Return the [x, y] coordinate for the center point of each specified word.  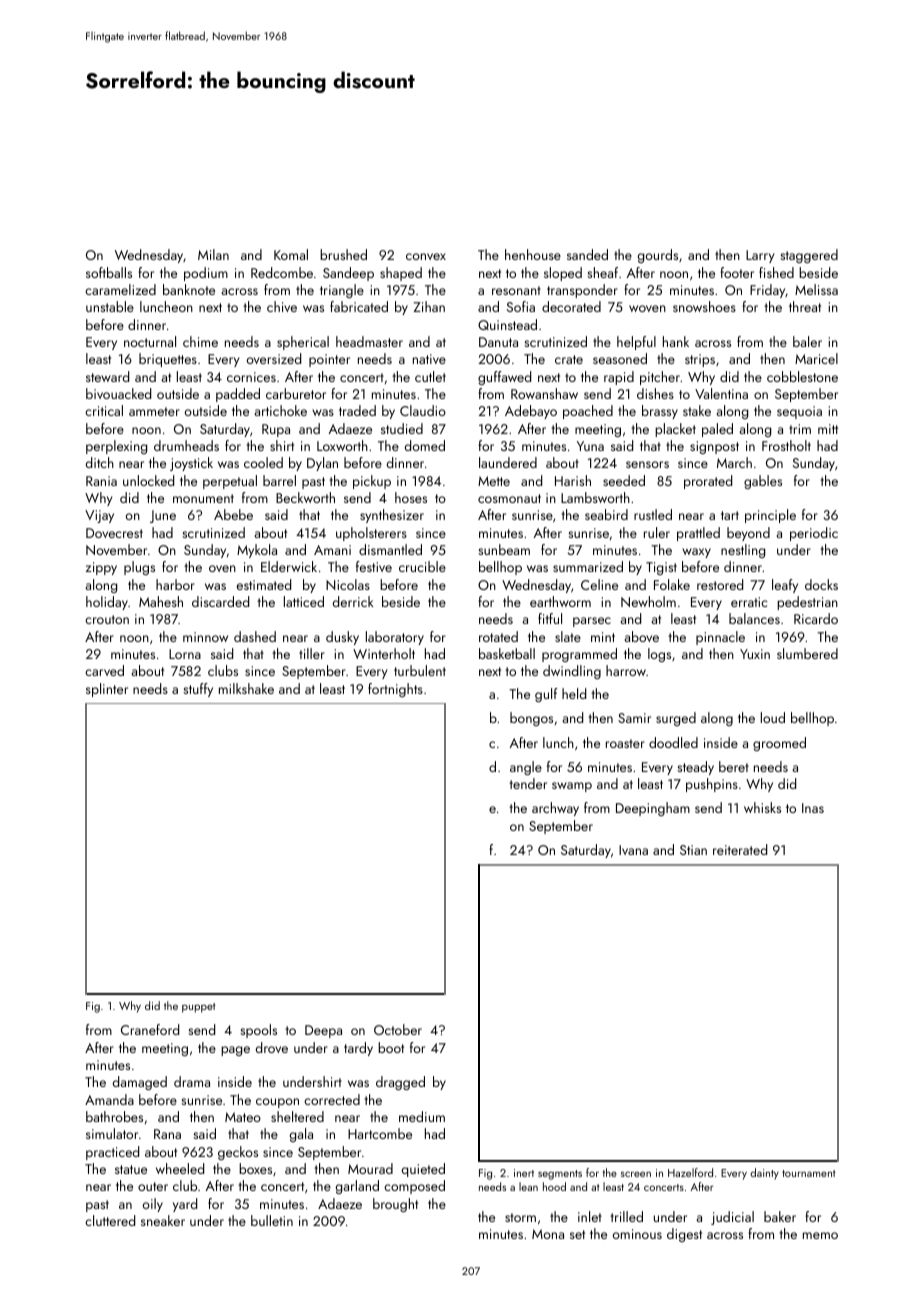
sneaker [163, 1220]
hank [676, 341]
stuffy [198, 690]
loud [773, 717]
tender [528, 783]
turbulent [420, 670]
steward [107, 376]
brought [395, 1205]
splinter [107, 690]
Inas [813, 808]
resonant [516, 290]
